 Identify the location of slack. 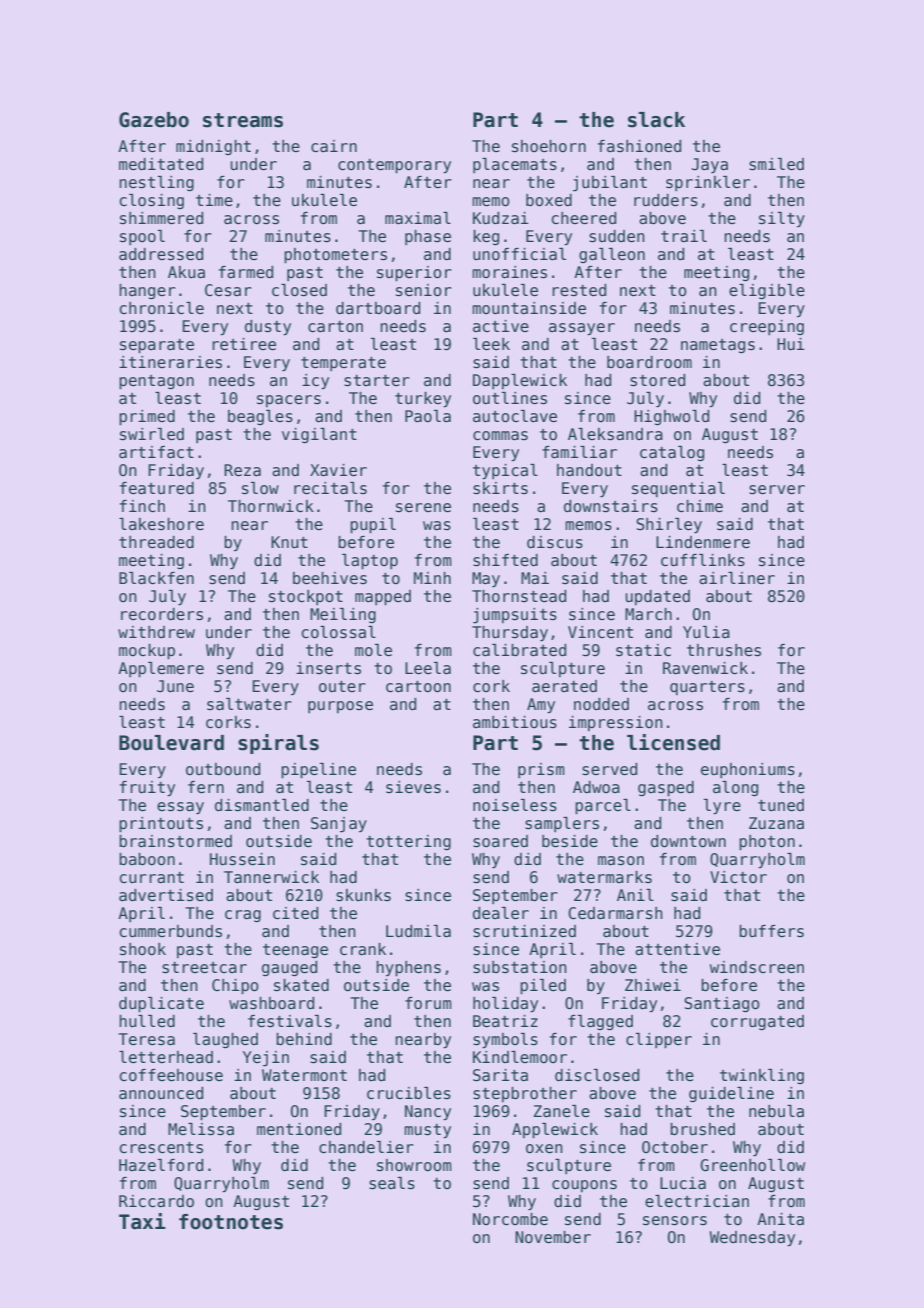
(656, 120).
